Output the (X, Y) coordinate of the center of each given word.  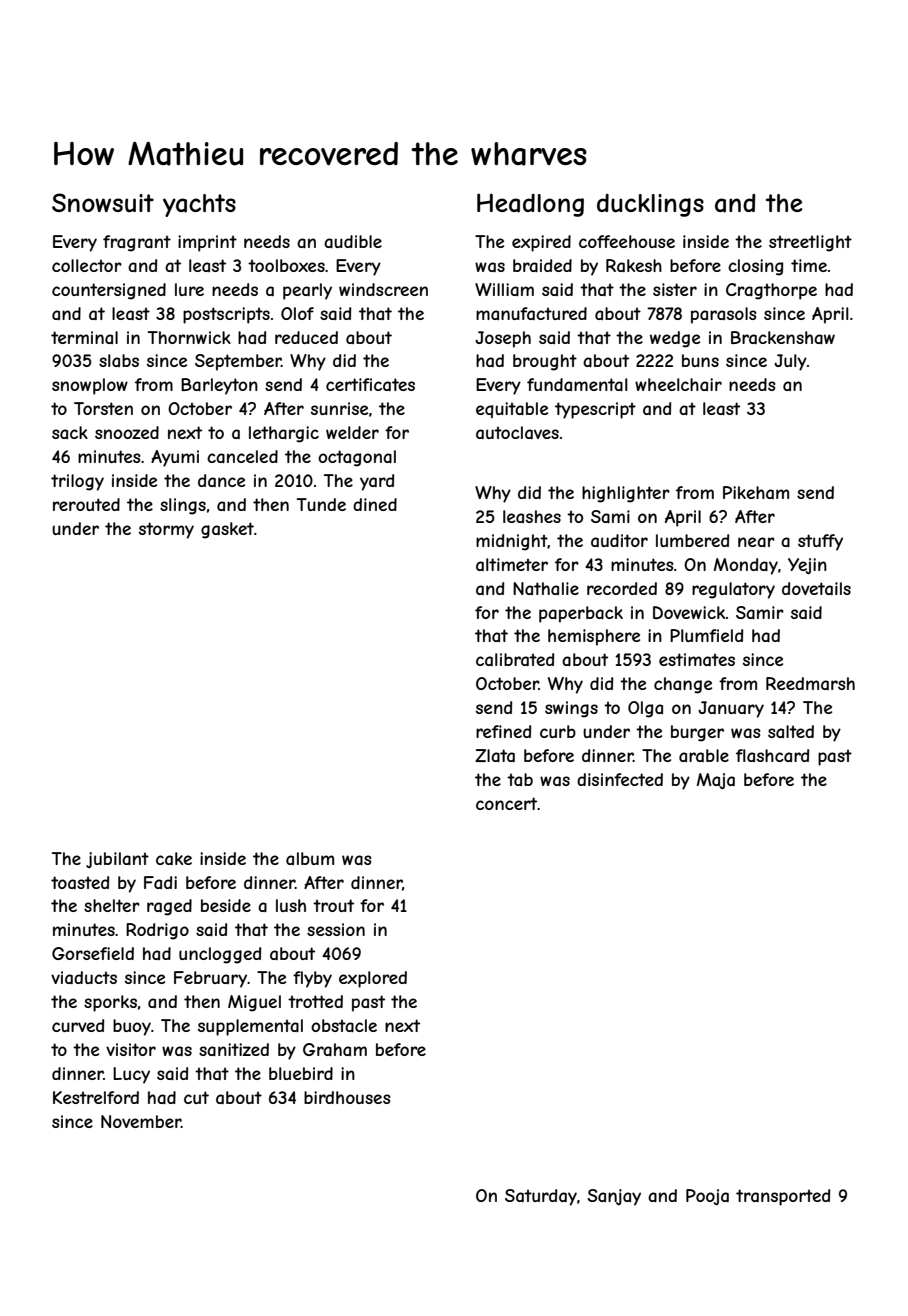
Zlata (495, 755)
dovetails (816, 588)
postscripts (226, 315)
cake (174, 858)
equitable (512, 410)
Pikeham (756, 492)
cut (196, 1097)
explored (373, 979)
